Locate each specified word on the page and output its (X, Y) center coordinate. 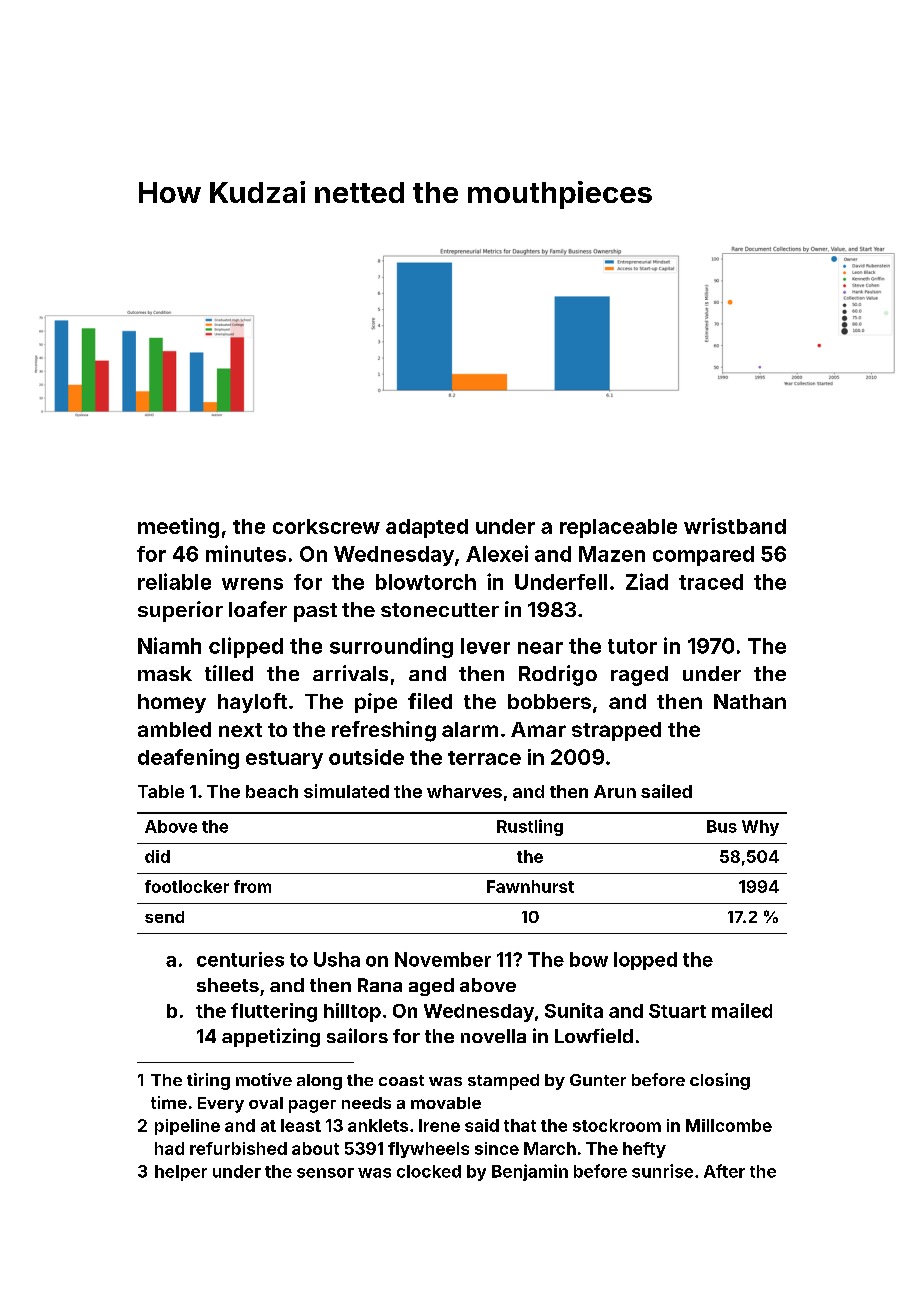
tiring (208, 1081)
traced (711, 582)
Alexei (497, 553)
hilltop (352, 1012)
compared (703, 556)
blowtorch (426, 582)
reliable (174, 581)
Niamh (169, 645)
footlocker (187, 886)
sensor (325, 1173)
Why (760, 828)
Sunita (574, 1010)
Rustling (530, 827)
